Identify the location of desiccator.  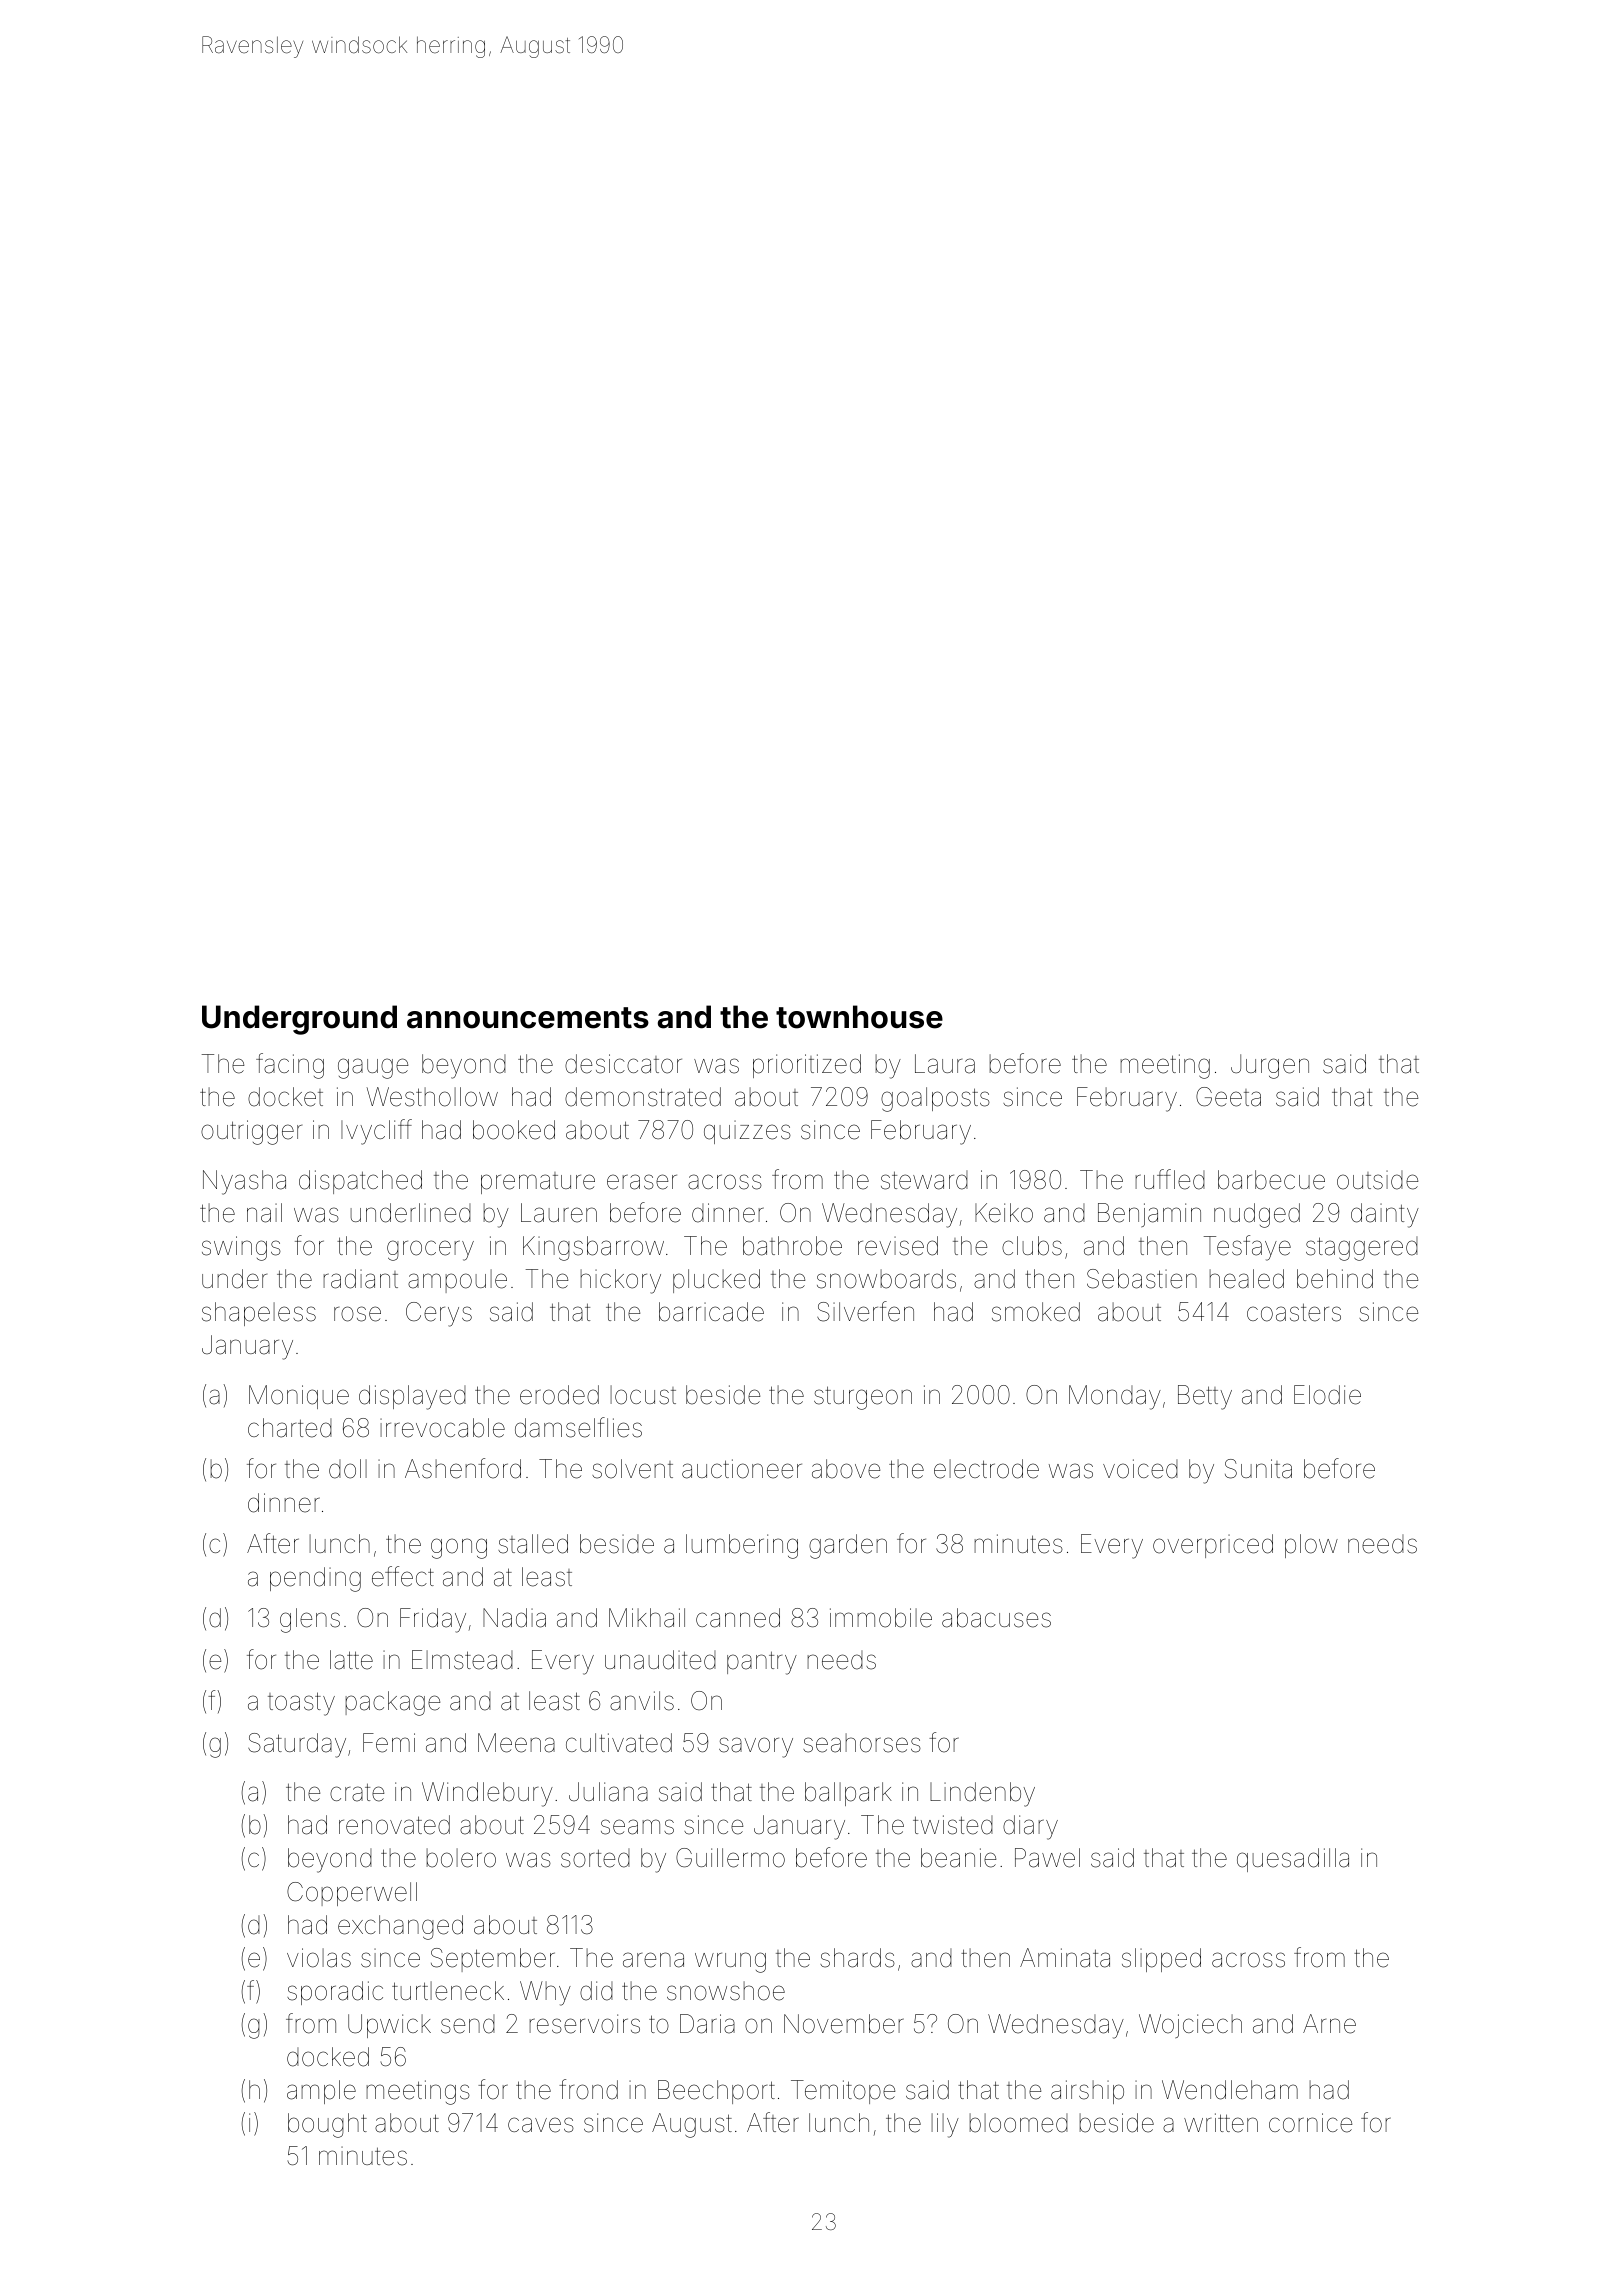
(623, 1064).
